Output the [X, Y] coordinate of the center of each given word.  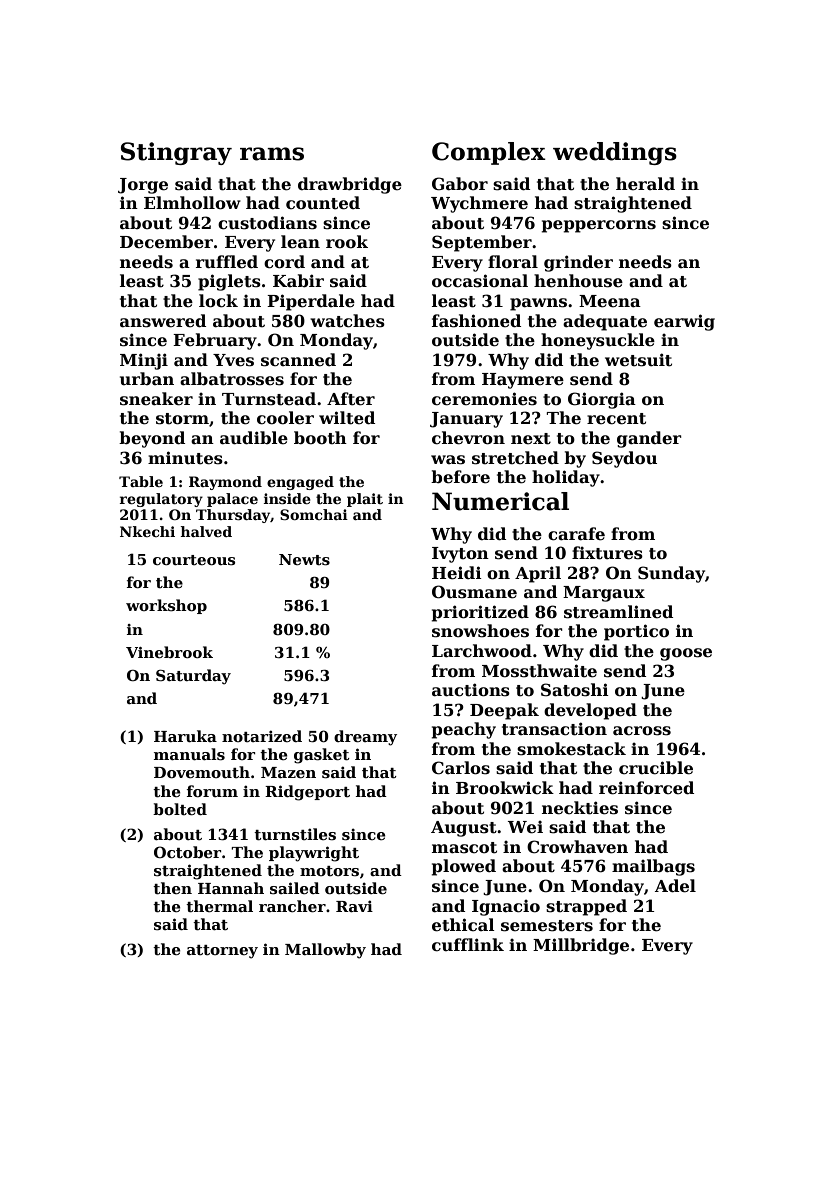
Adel [675, 886]
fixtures [607, 553]
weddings [615, 153]
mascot [464, 848]
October [187, 852]
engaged [300, 483]
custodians [267, 223]
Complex [489, 153]
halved [206, 531]
